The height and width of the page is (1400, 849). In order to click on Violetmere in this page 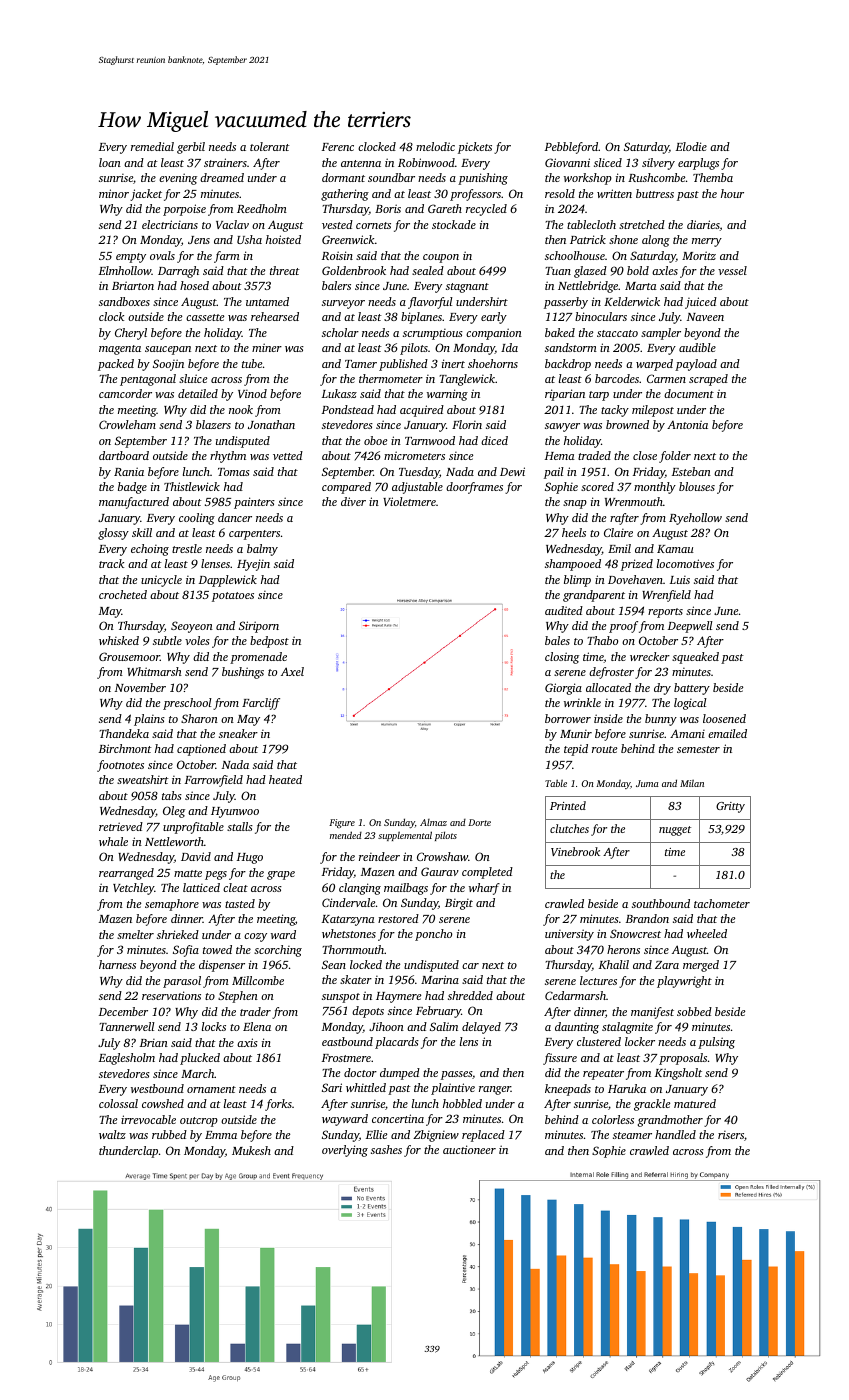, I will do `click(409, 501)`.
